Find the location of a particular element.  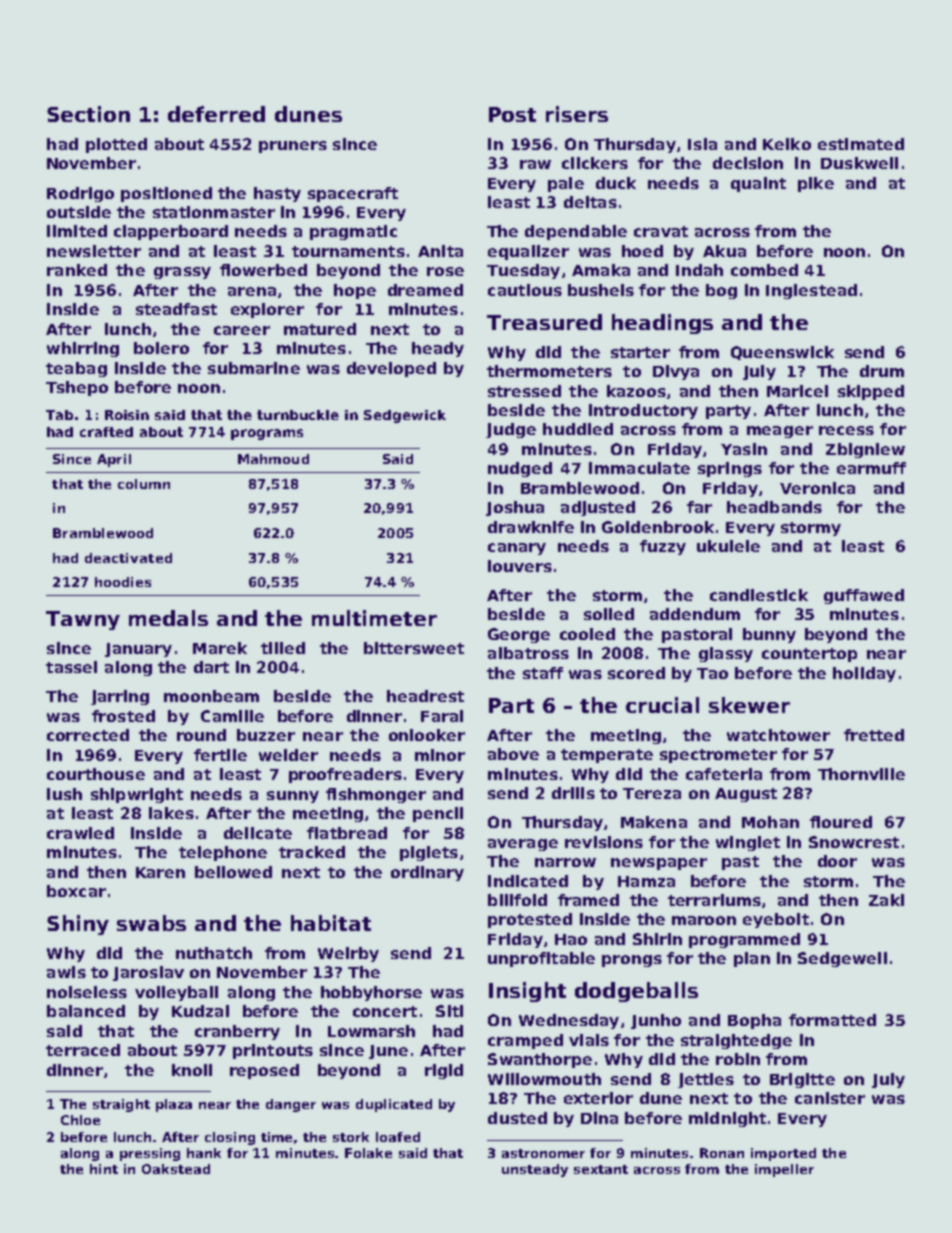

plotted is located at coordinates (116, 145).
